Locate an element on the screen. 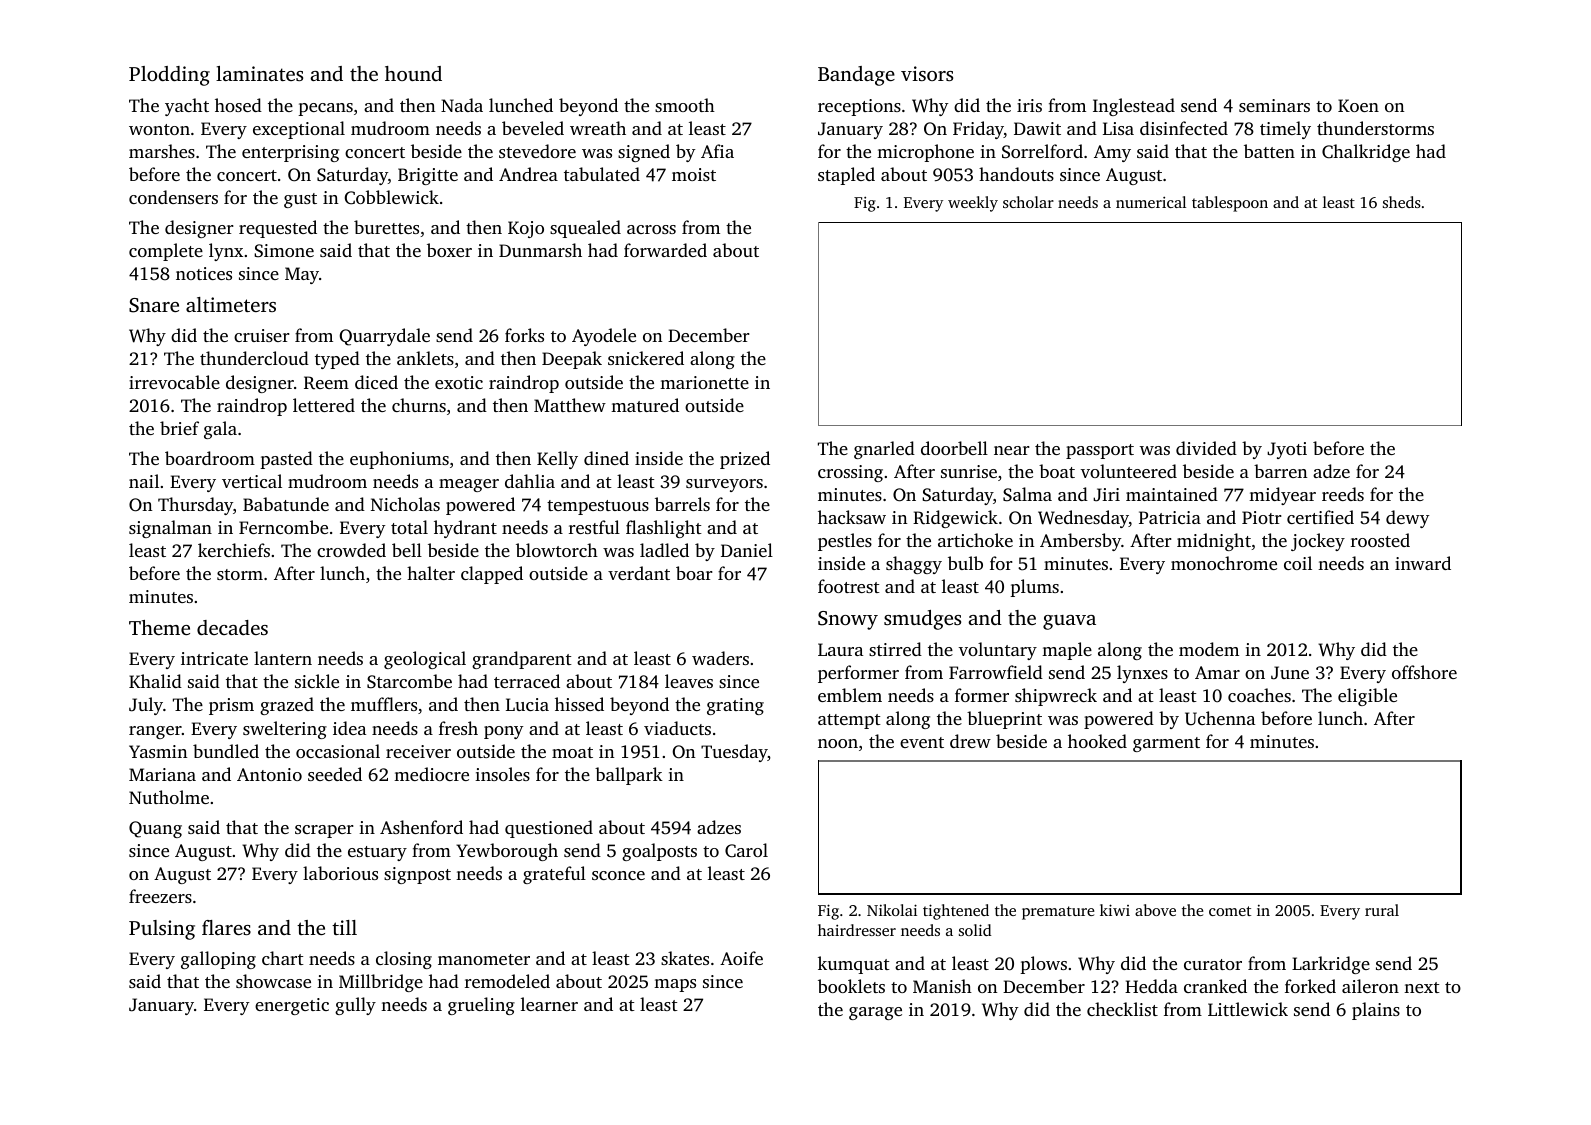 The height and width of the screenshot is (1125, 1591). signed is located at coordinates (644, 153).
